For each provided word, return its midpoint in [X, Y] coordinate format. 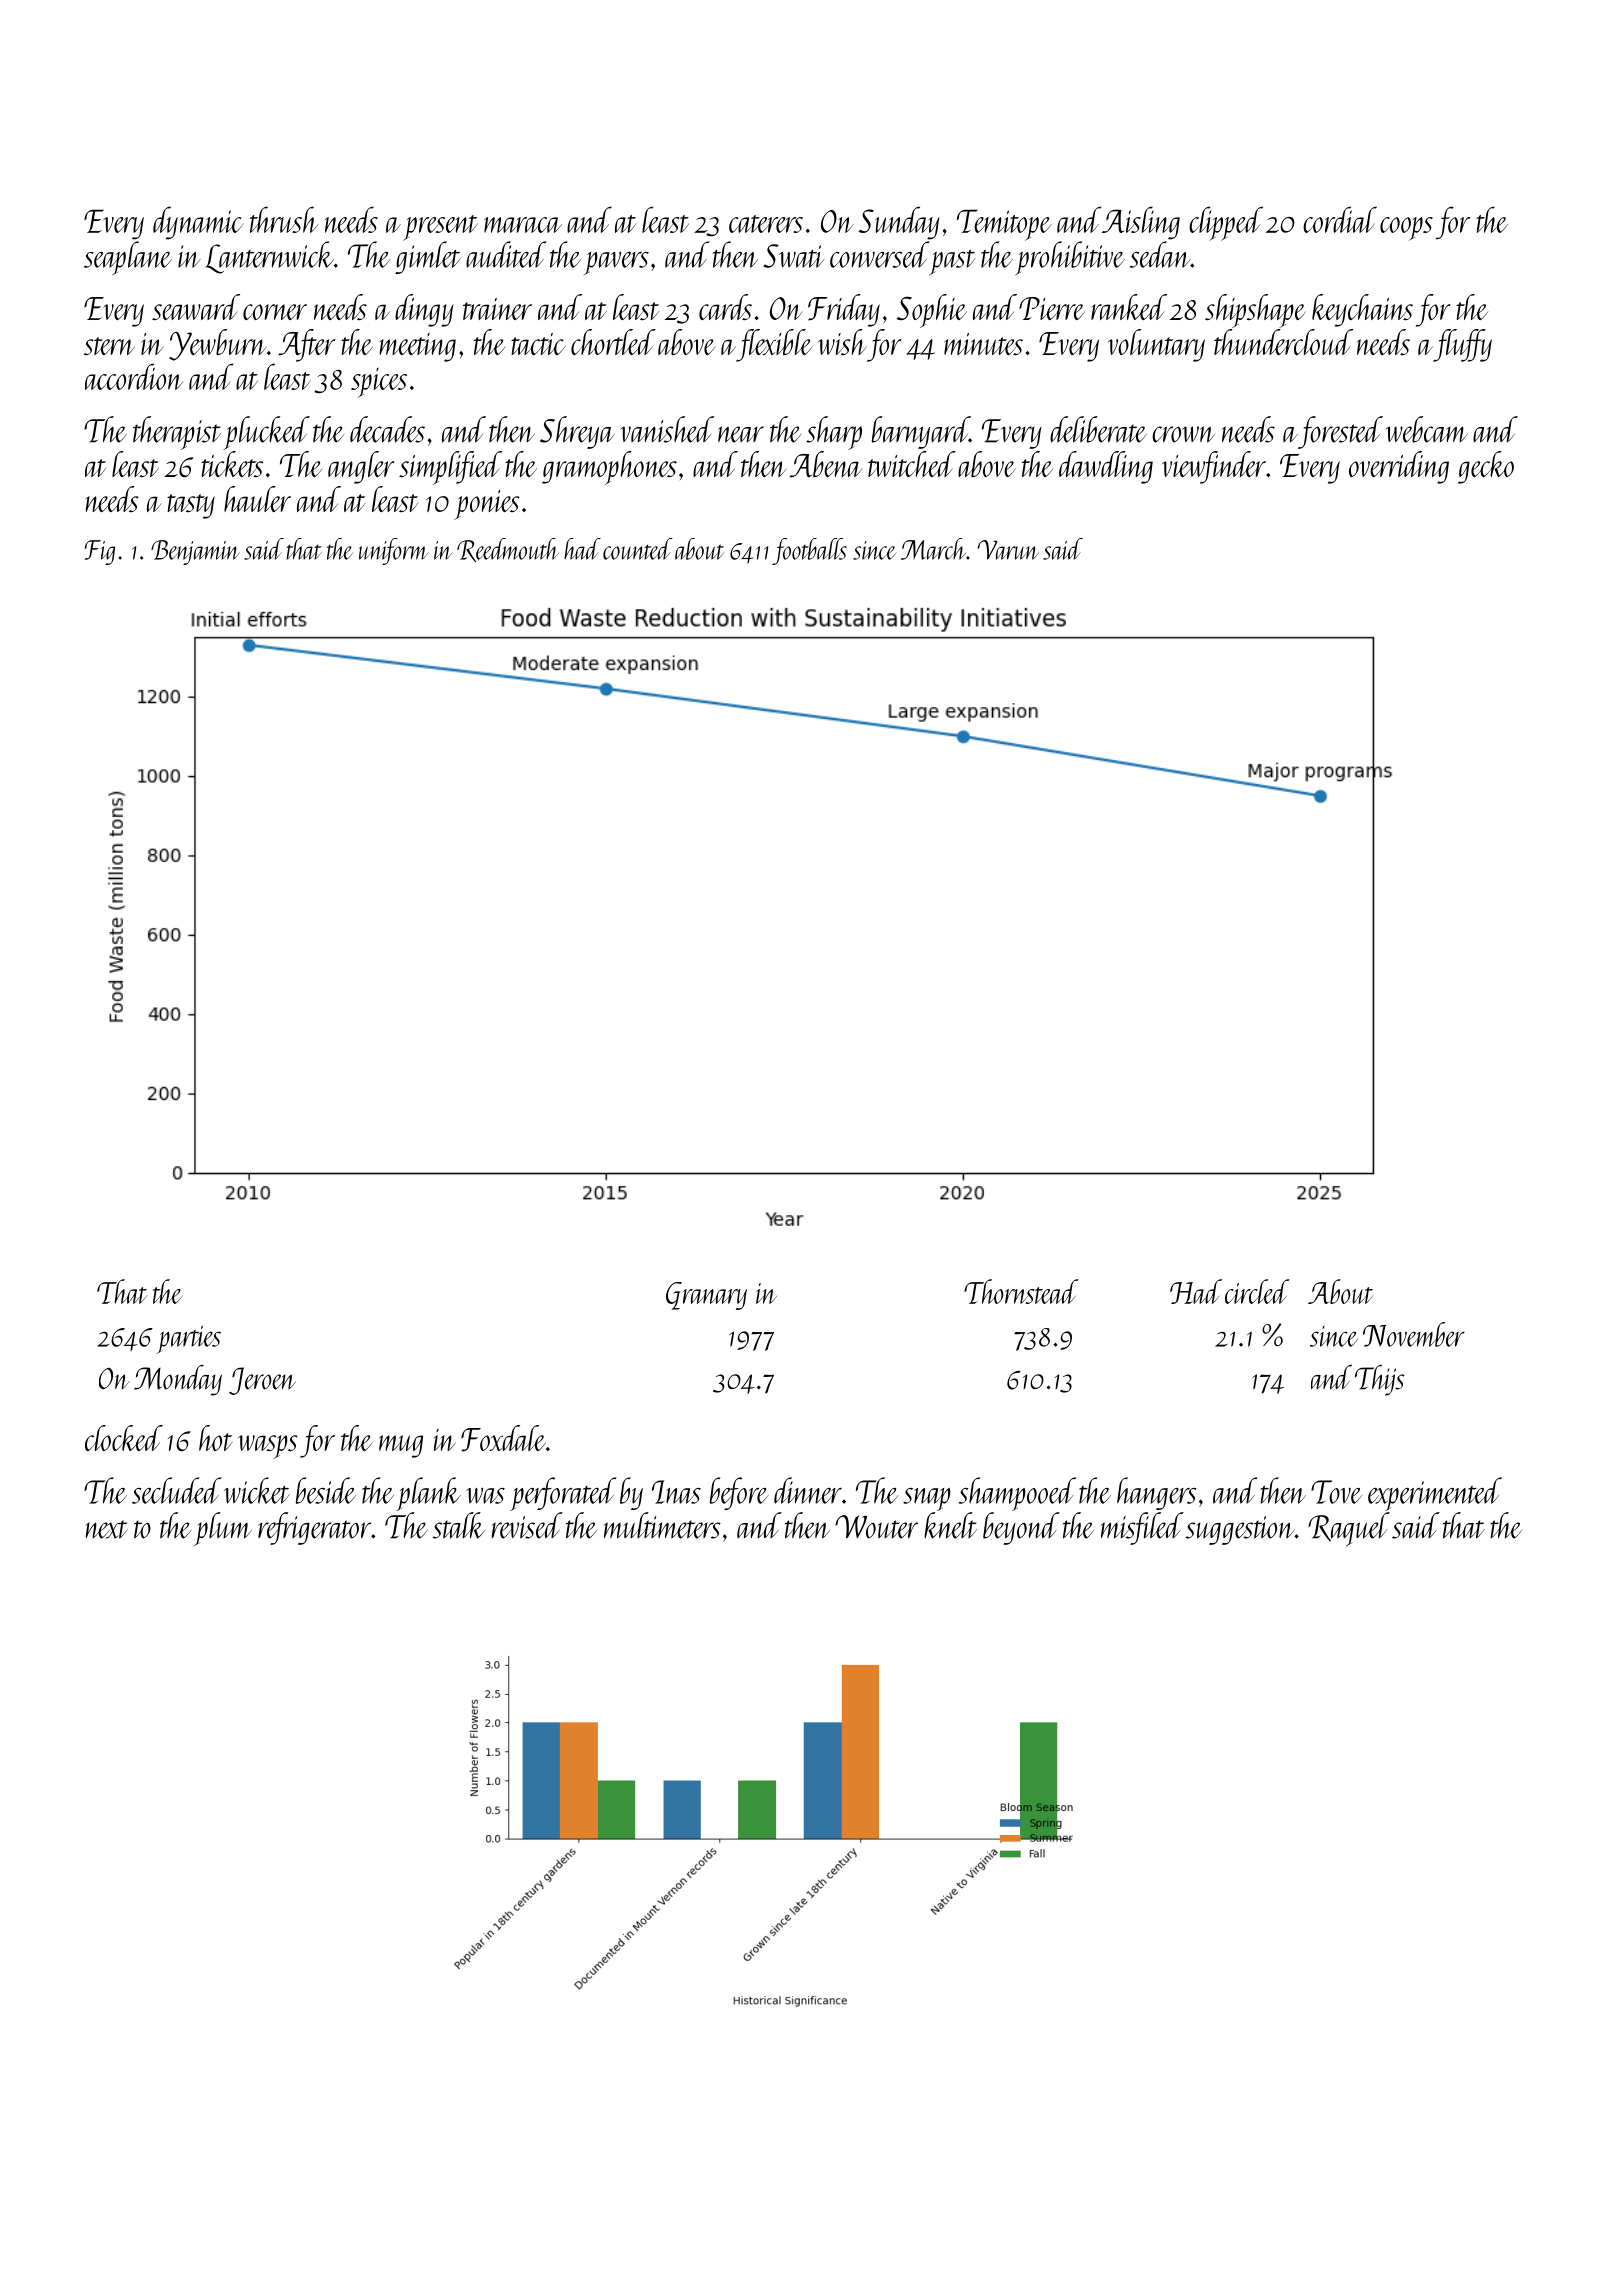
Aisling [1141, 223]
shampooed [1017, 1494]
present [440, 228]
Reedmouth [508, 550]
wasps [268, 1447]
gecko [1486, 467]
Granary [706, 1296]
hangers [1157, 1493]
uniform [394, 551]
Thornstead [1021, 1291]
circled [1257, 1291]
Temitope [1004, 225]
